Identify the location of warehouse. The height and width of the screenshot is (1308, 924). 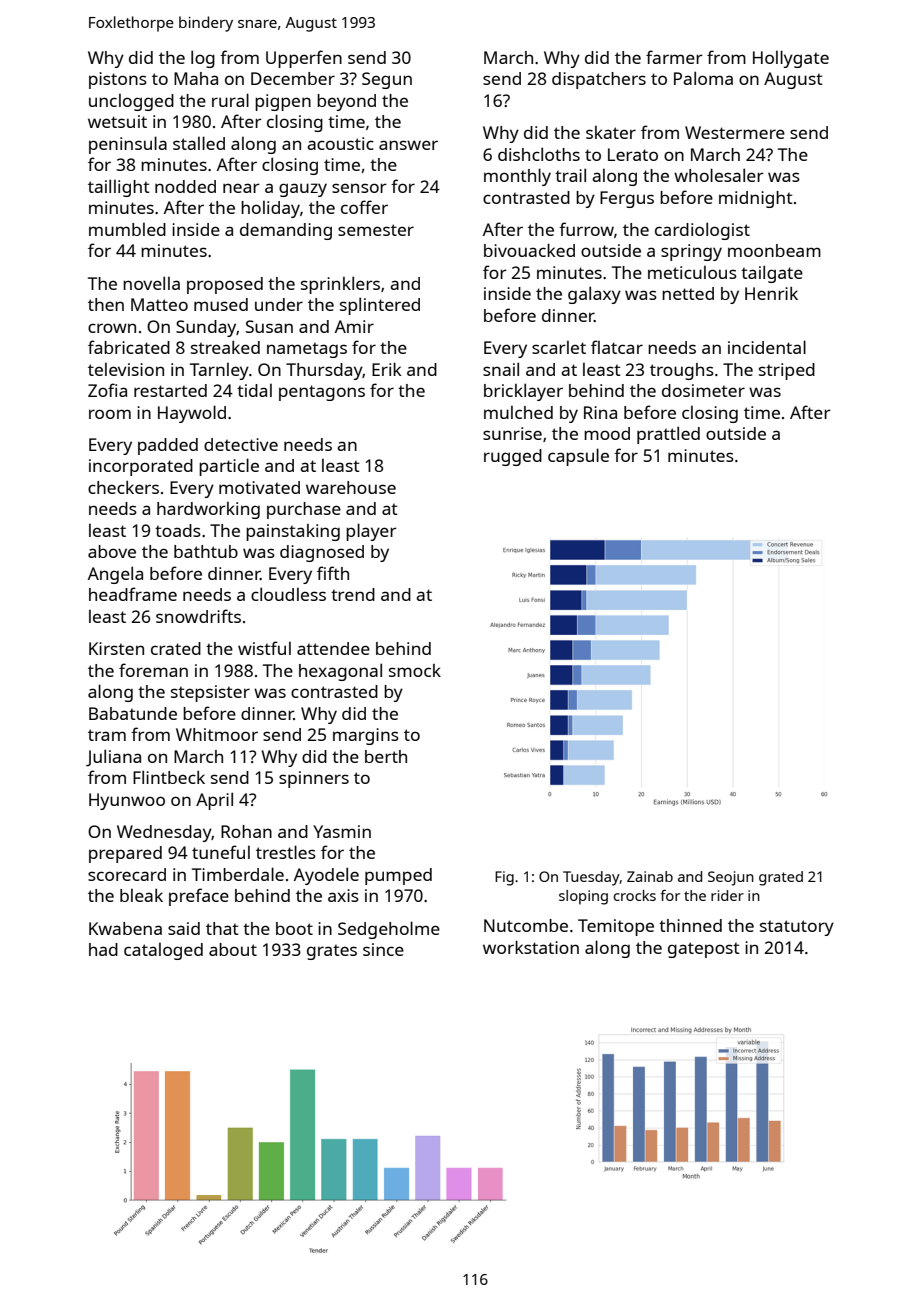
(351, 487).
